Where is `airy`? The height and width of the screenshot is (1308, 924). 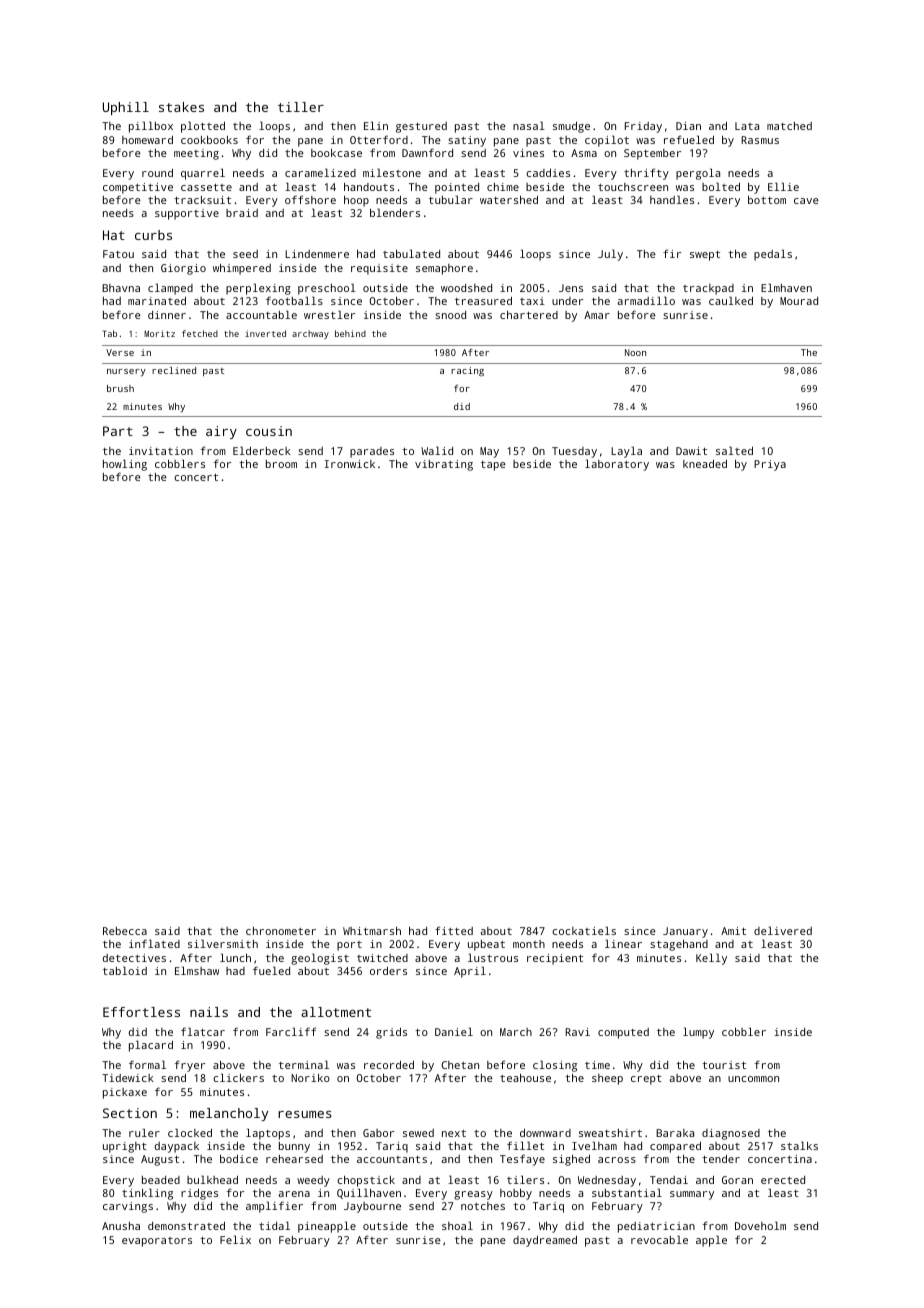
airy is located at coordinates (221, 432).
